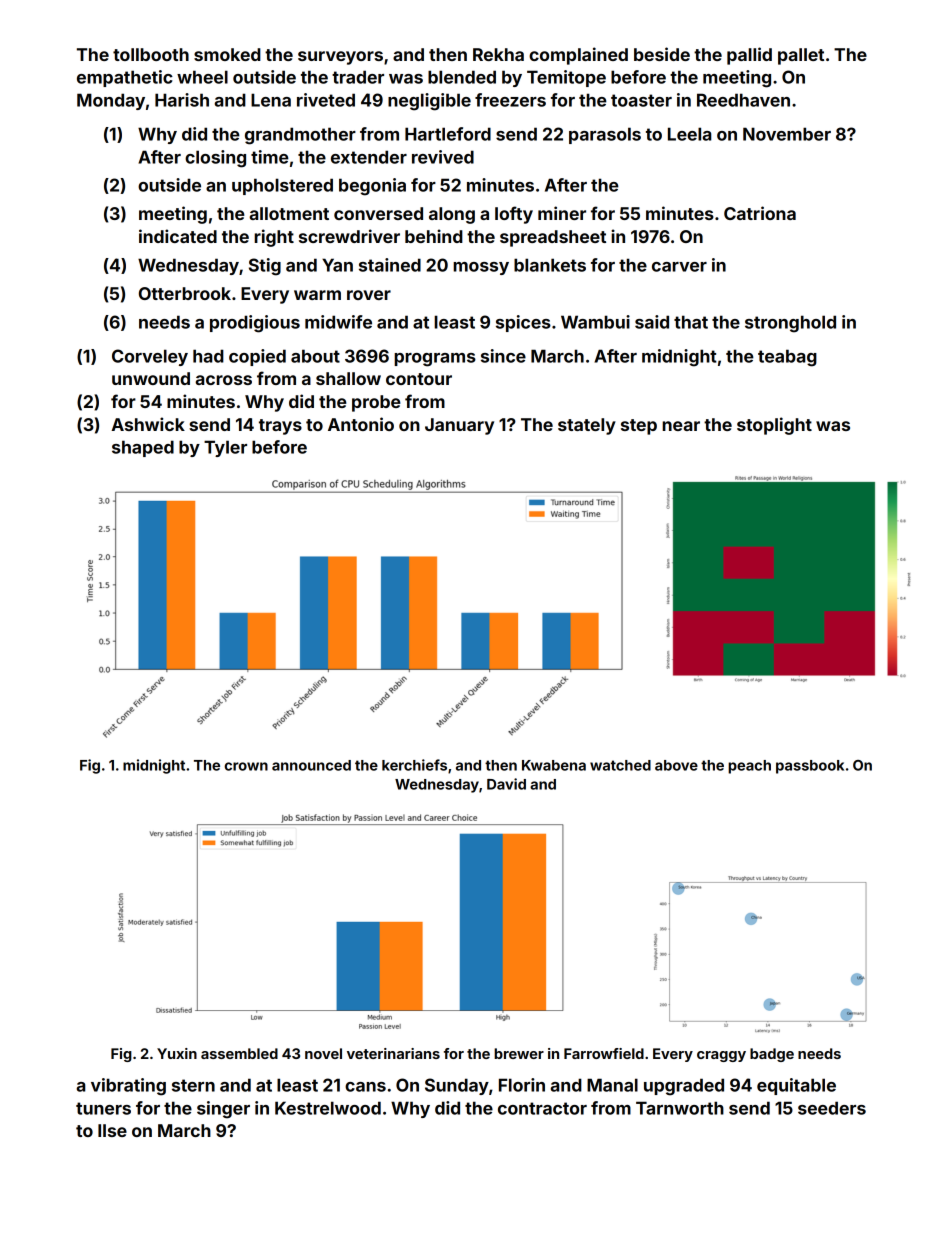  Describe the element at coordinates (177, 1053) in the page. I see `Yuxin` at that location.
